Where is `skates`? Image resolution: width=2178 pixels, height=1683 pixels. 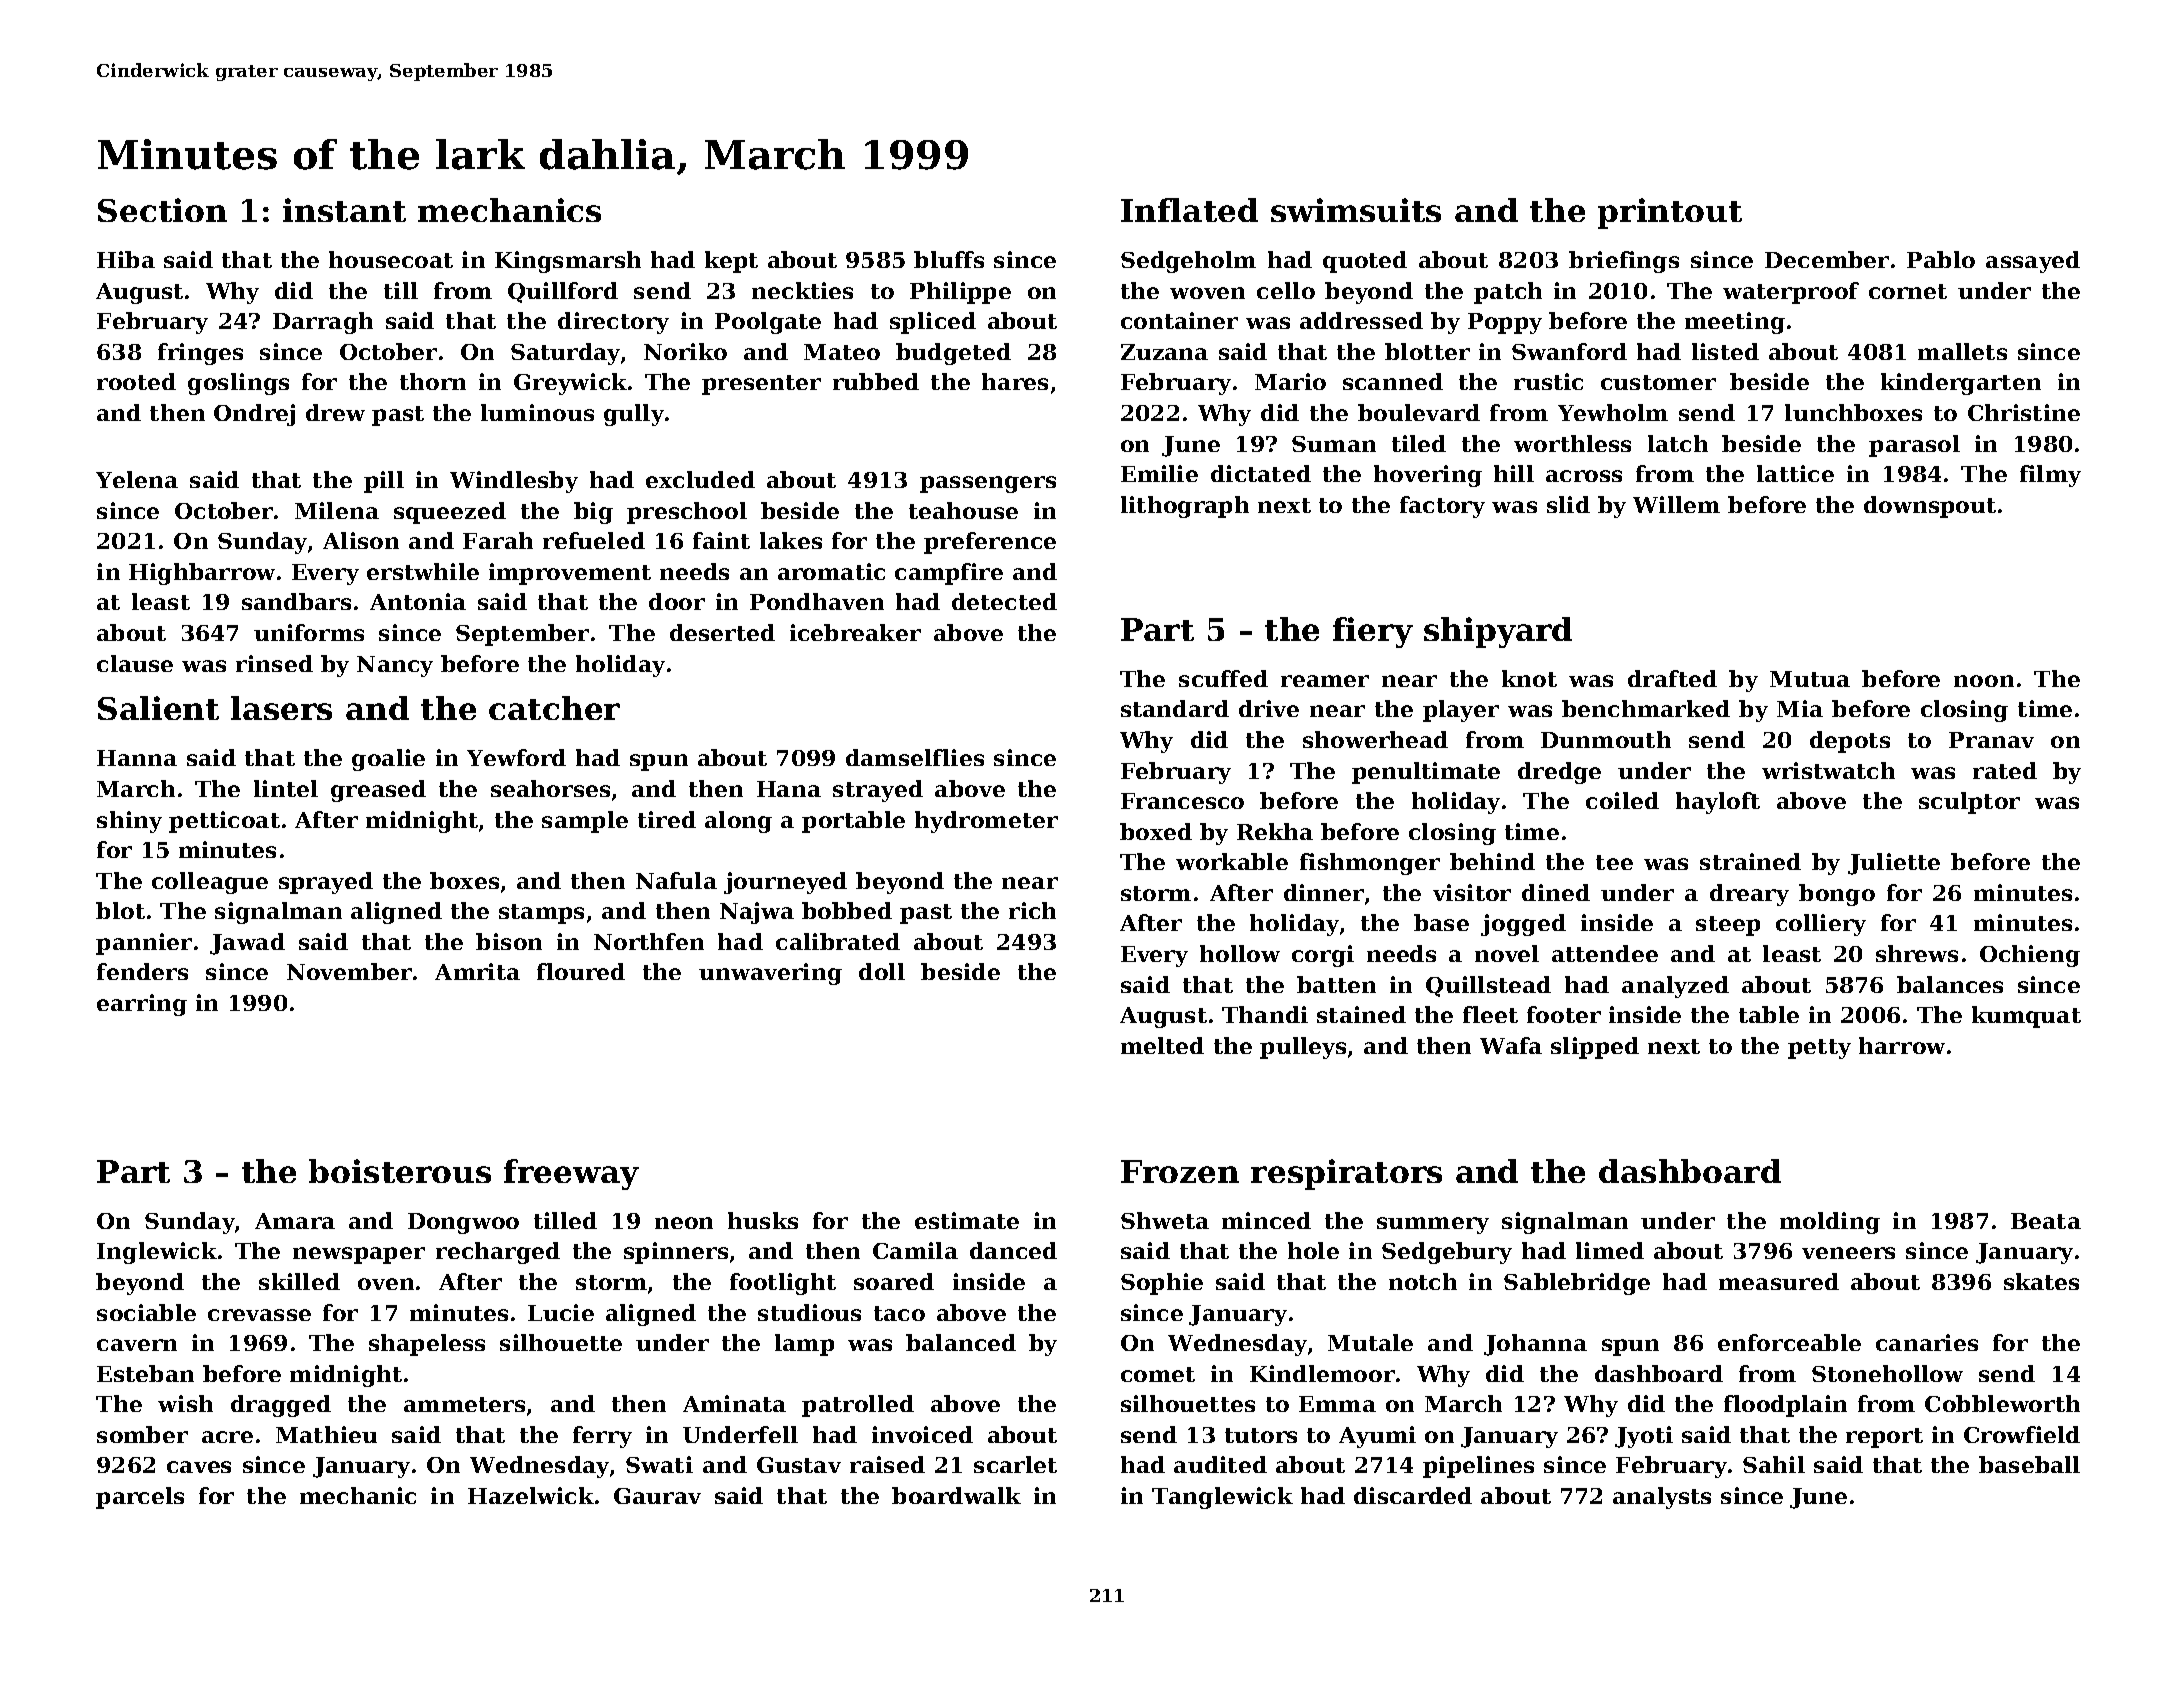
skates is located at coordinates (2041, 1281).
